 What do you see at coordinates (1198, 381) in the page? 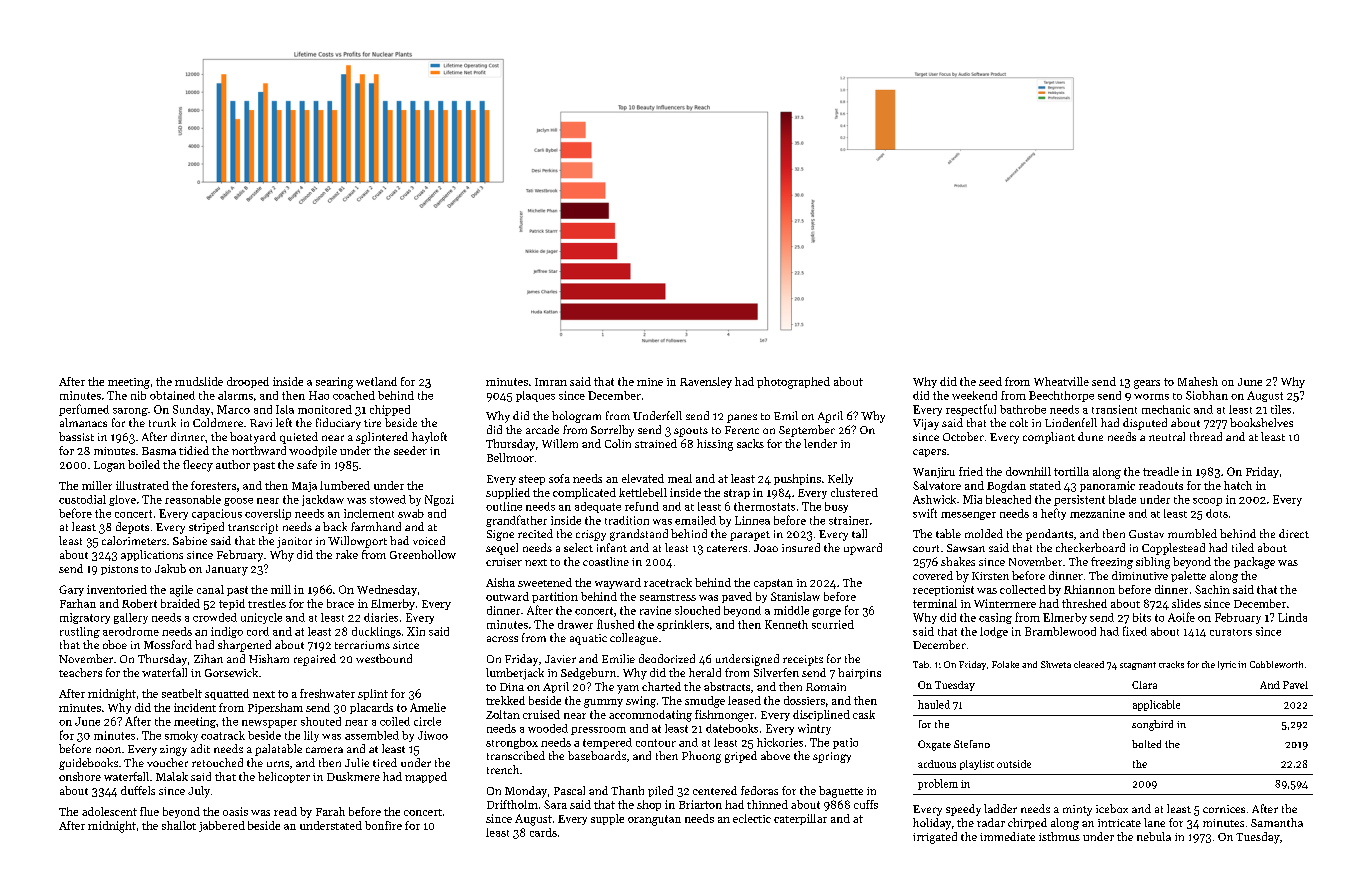
I see `Mahesh` at bounding box center [1198, 381].
